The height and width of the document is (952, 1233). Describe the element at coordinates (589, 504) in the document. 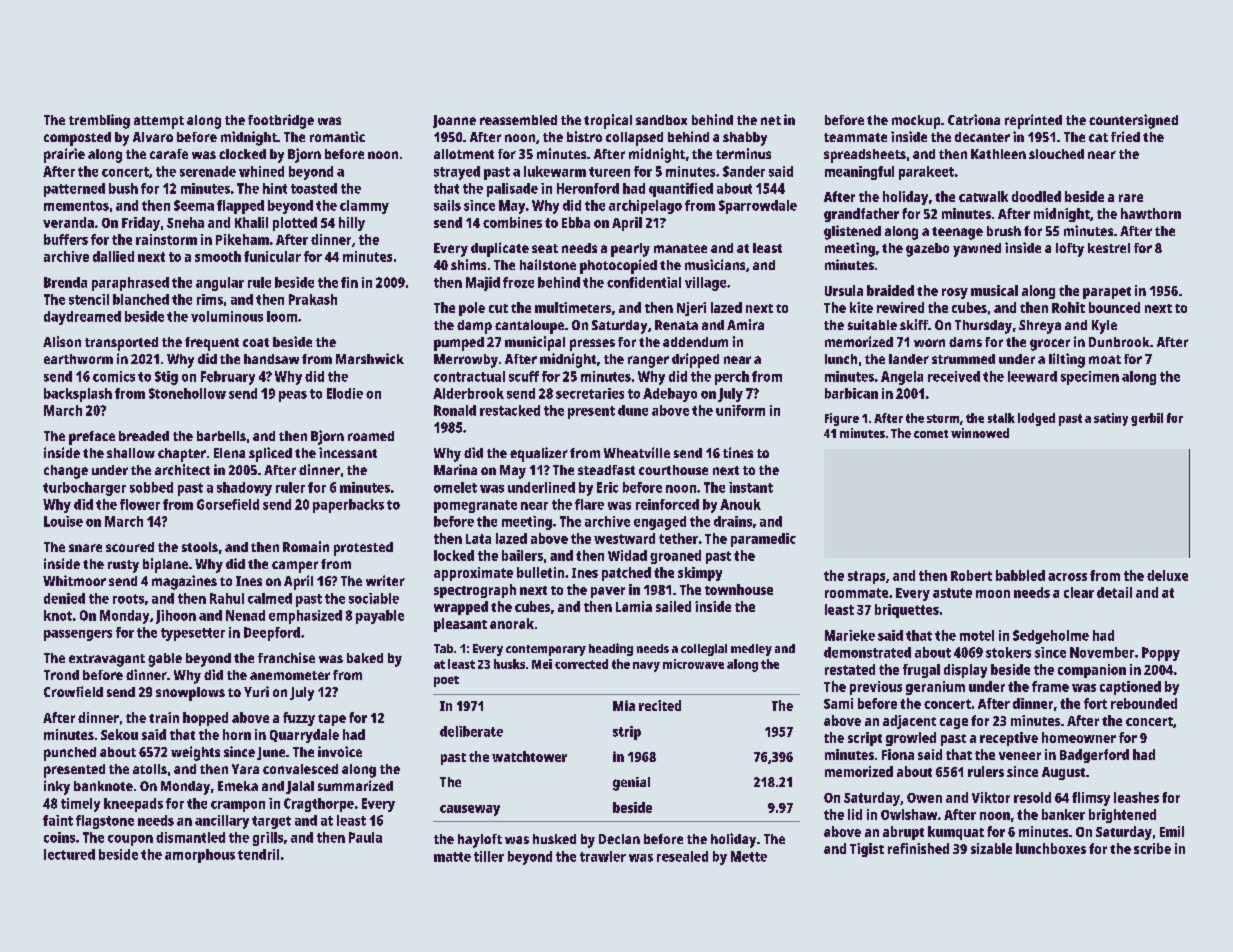

I see `flare` at that location.
